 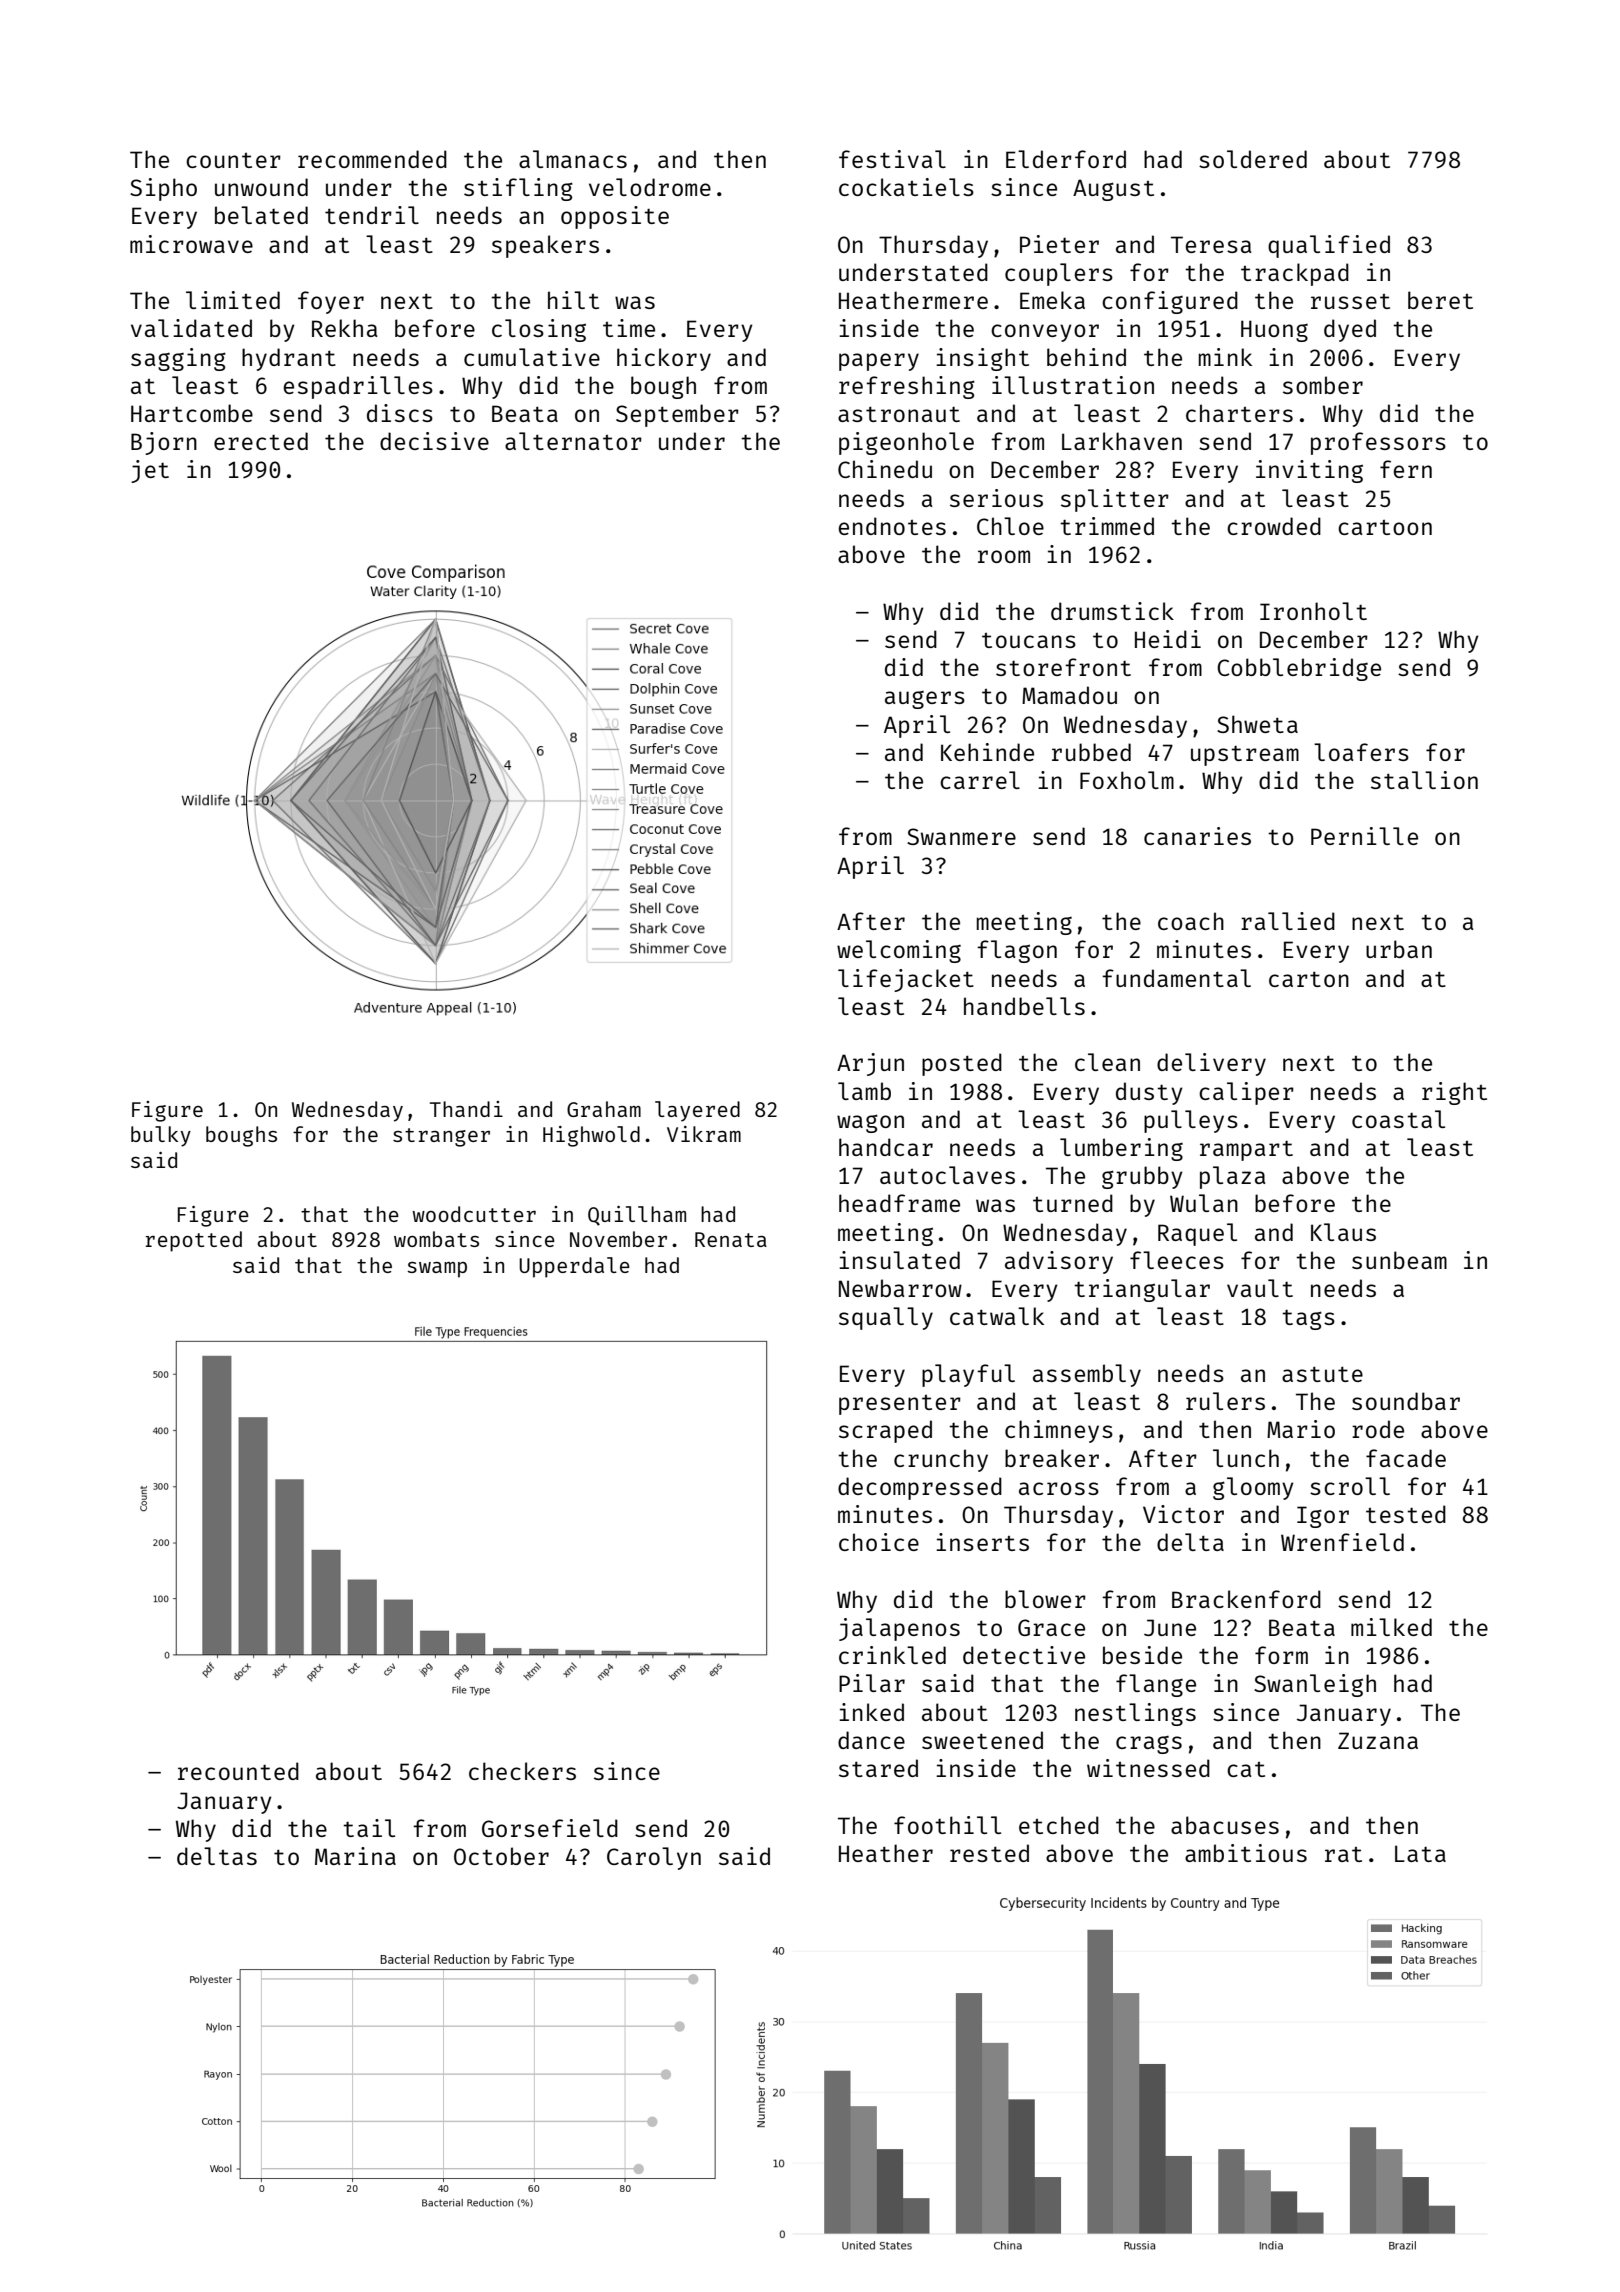 I want to click on stared, so click(x=878, y=1768).
